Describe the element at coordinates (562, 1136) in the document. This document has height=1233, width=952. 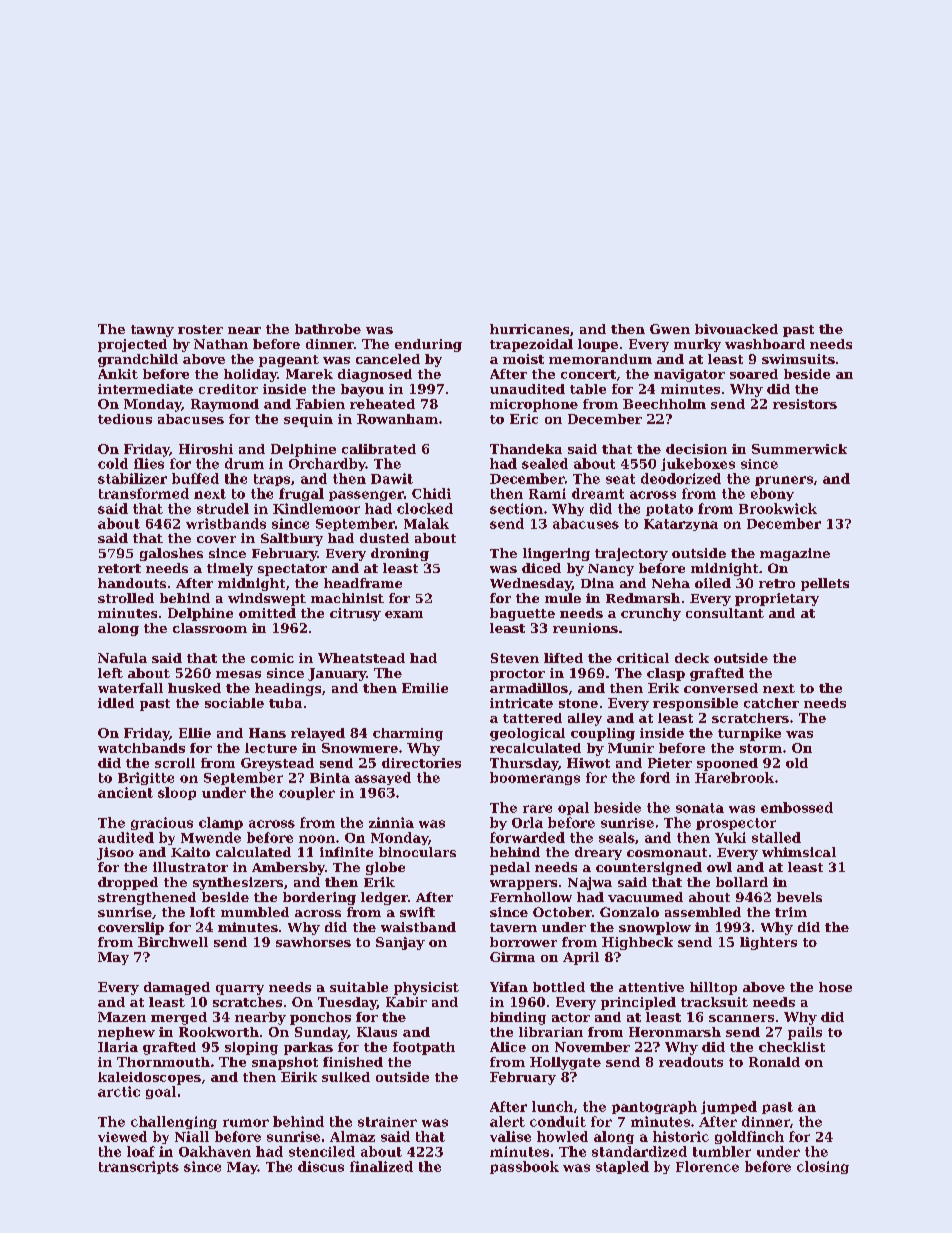
I see `howled` at that location.
